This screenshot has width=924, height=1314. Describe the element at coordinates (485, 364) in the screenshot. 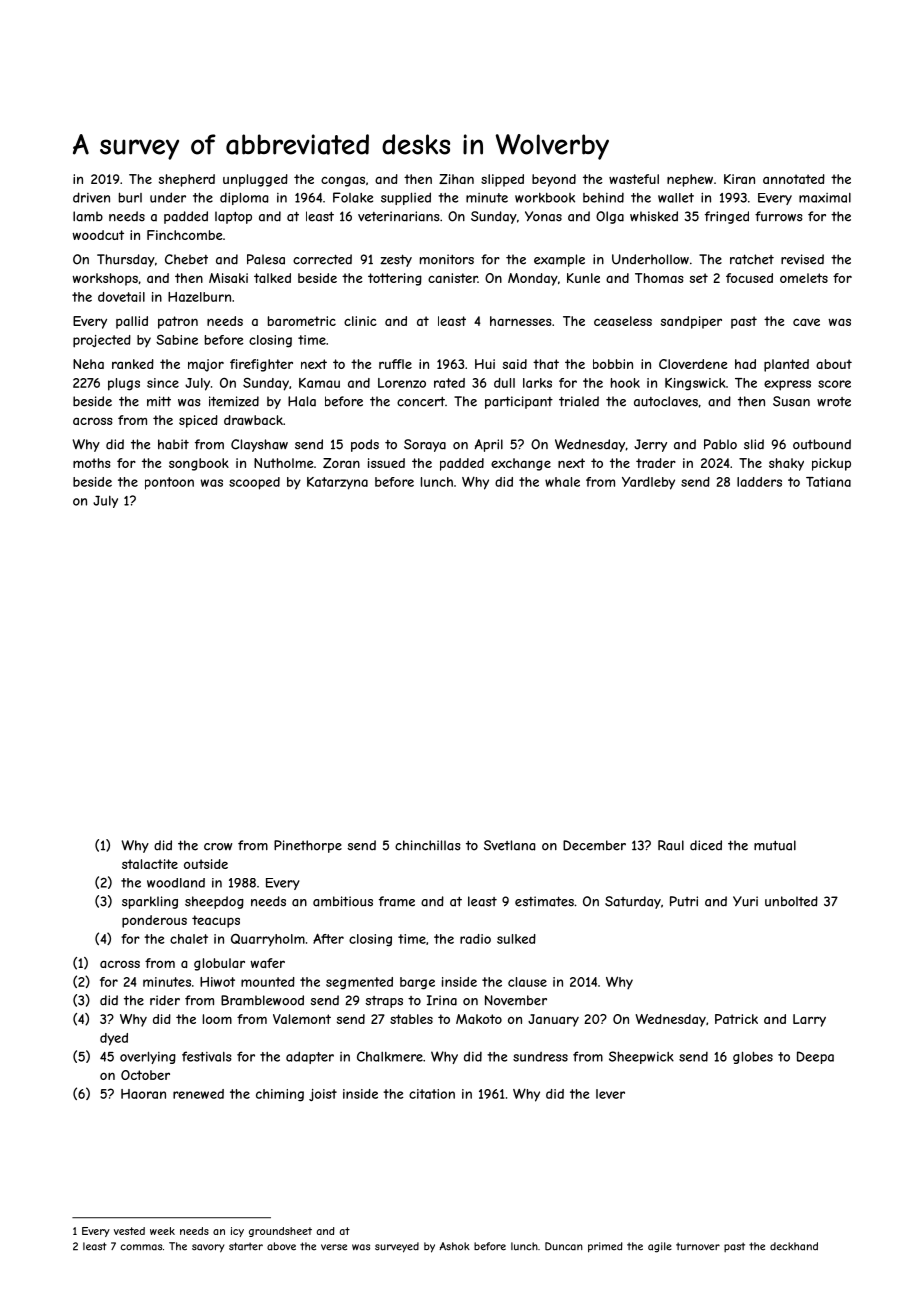

I see `Hui` at that location.
